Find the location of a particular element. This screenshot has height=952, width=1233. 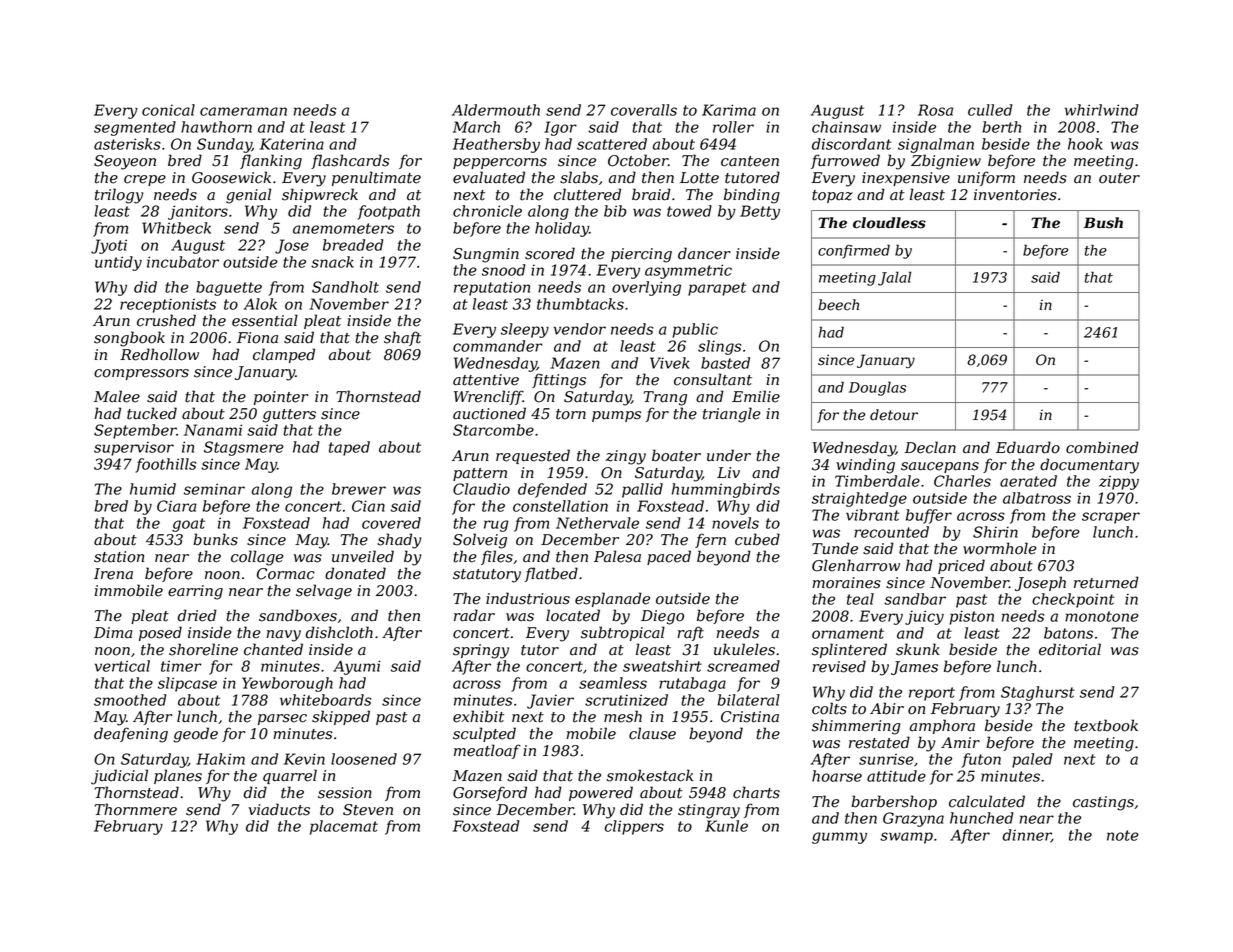

gutters is located at coordinates (289, 416).
